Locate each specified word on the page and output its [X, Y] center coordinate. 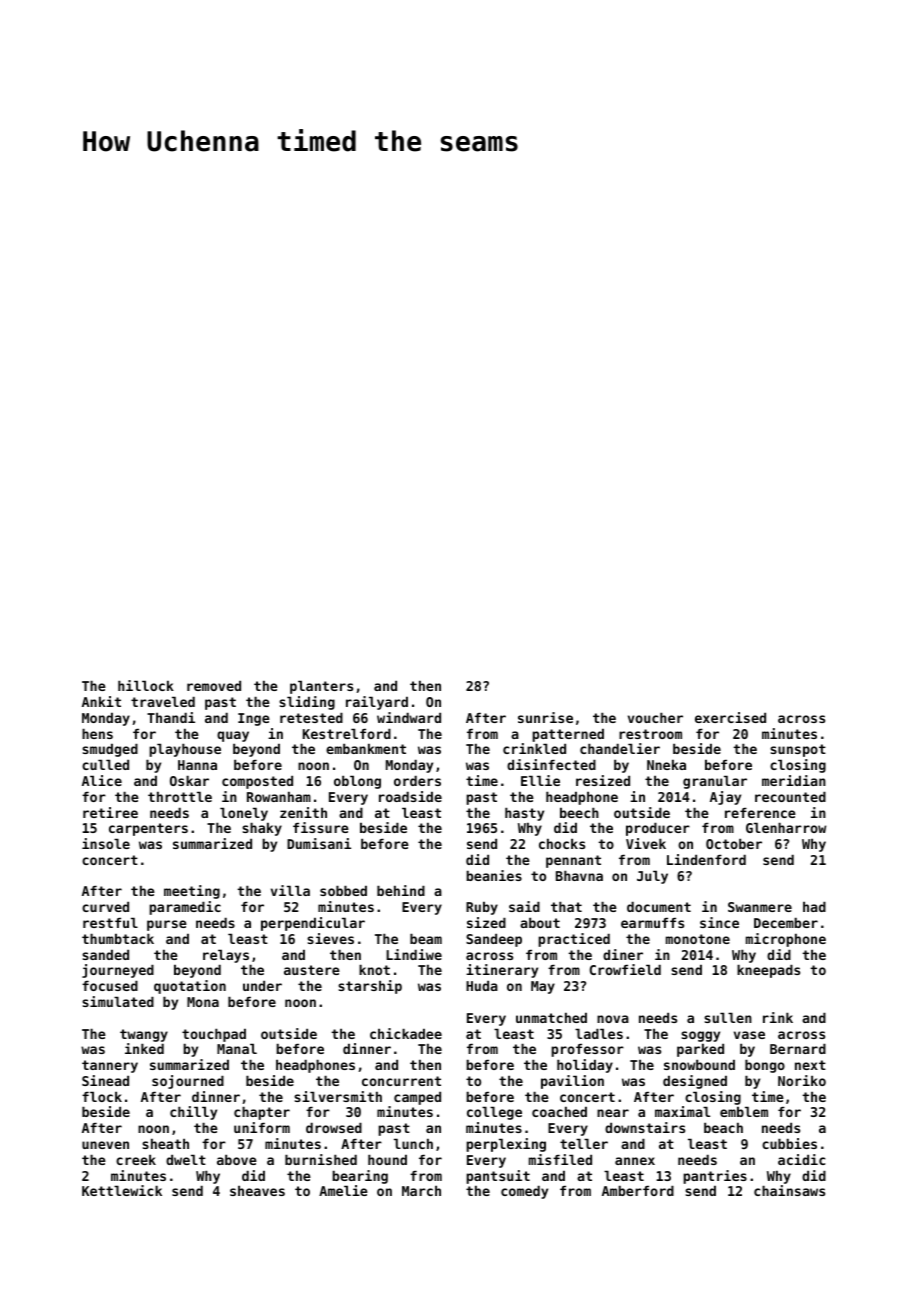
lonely [244, 814]
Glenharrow [786, 827]
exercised [730, 717]
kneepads [768, 971]
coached [559, 1111]
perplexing [506, 1145]
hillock [146, 685]
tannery [110, 1066]
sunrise [545, 717]
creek [136, 1159]
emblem [744, 1111]
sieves [330, 938]
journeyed [118, 971]
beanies [494, 875]
